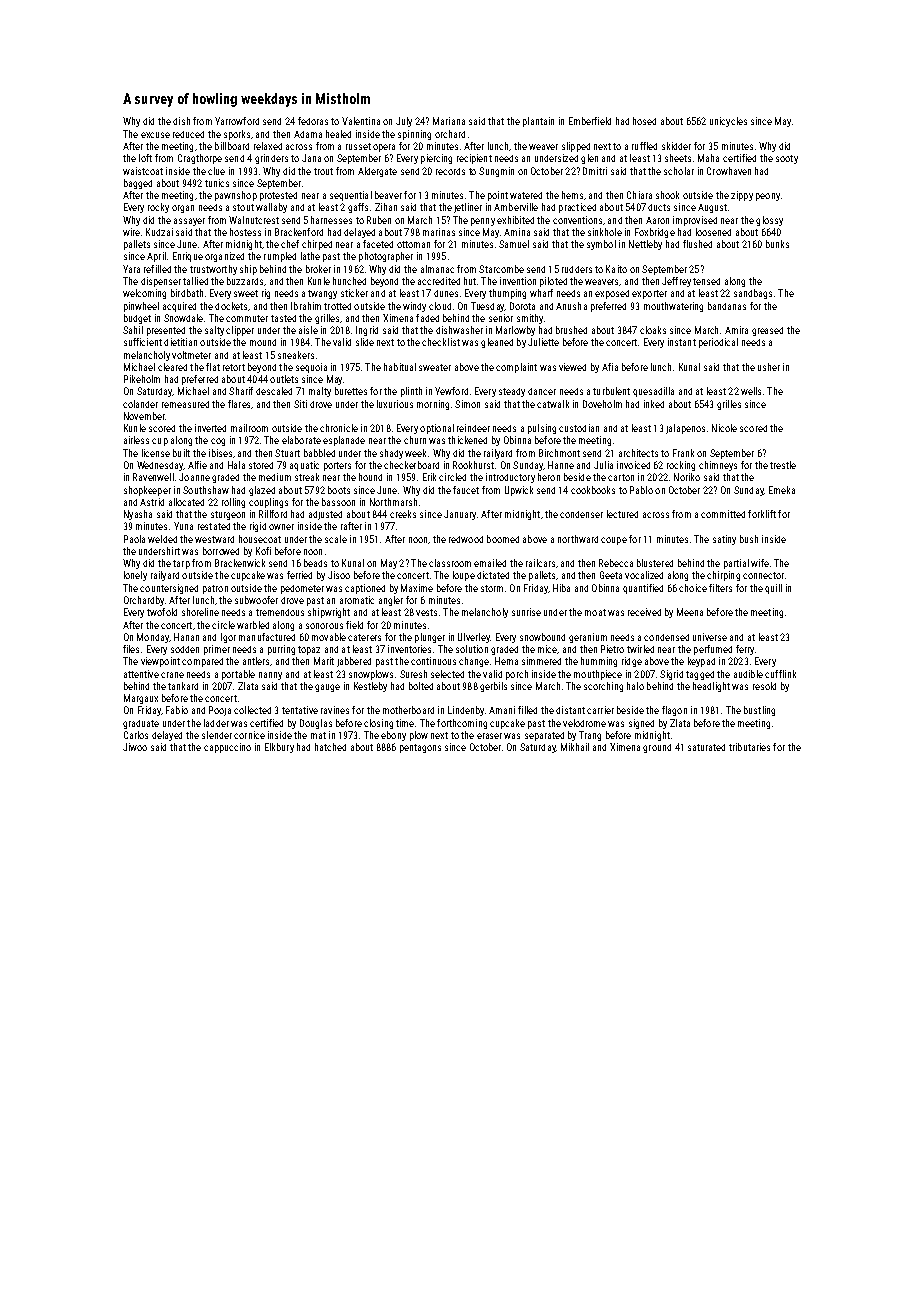 This screenshot has height=1308, width=924. What do you see at coordinates (489, 736) in the screenshot?
I see `eraser` at bounding box center [489, 736].
